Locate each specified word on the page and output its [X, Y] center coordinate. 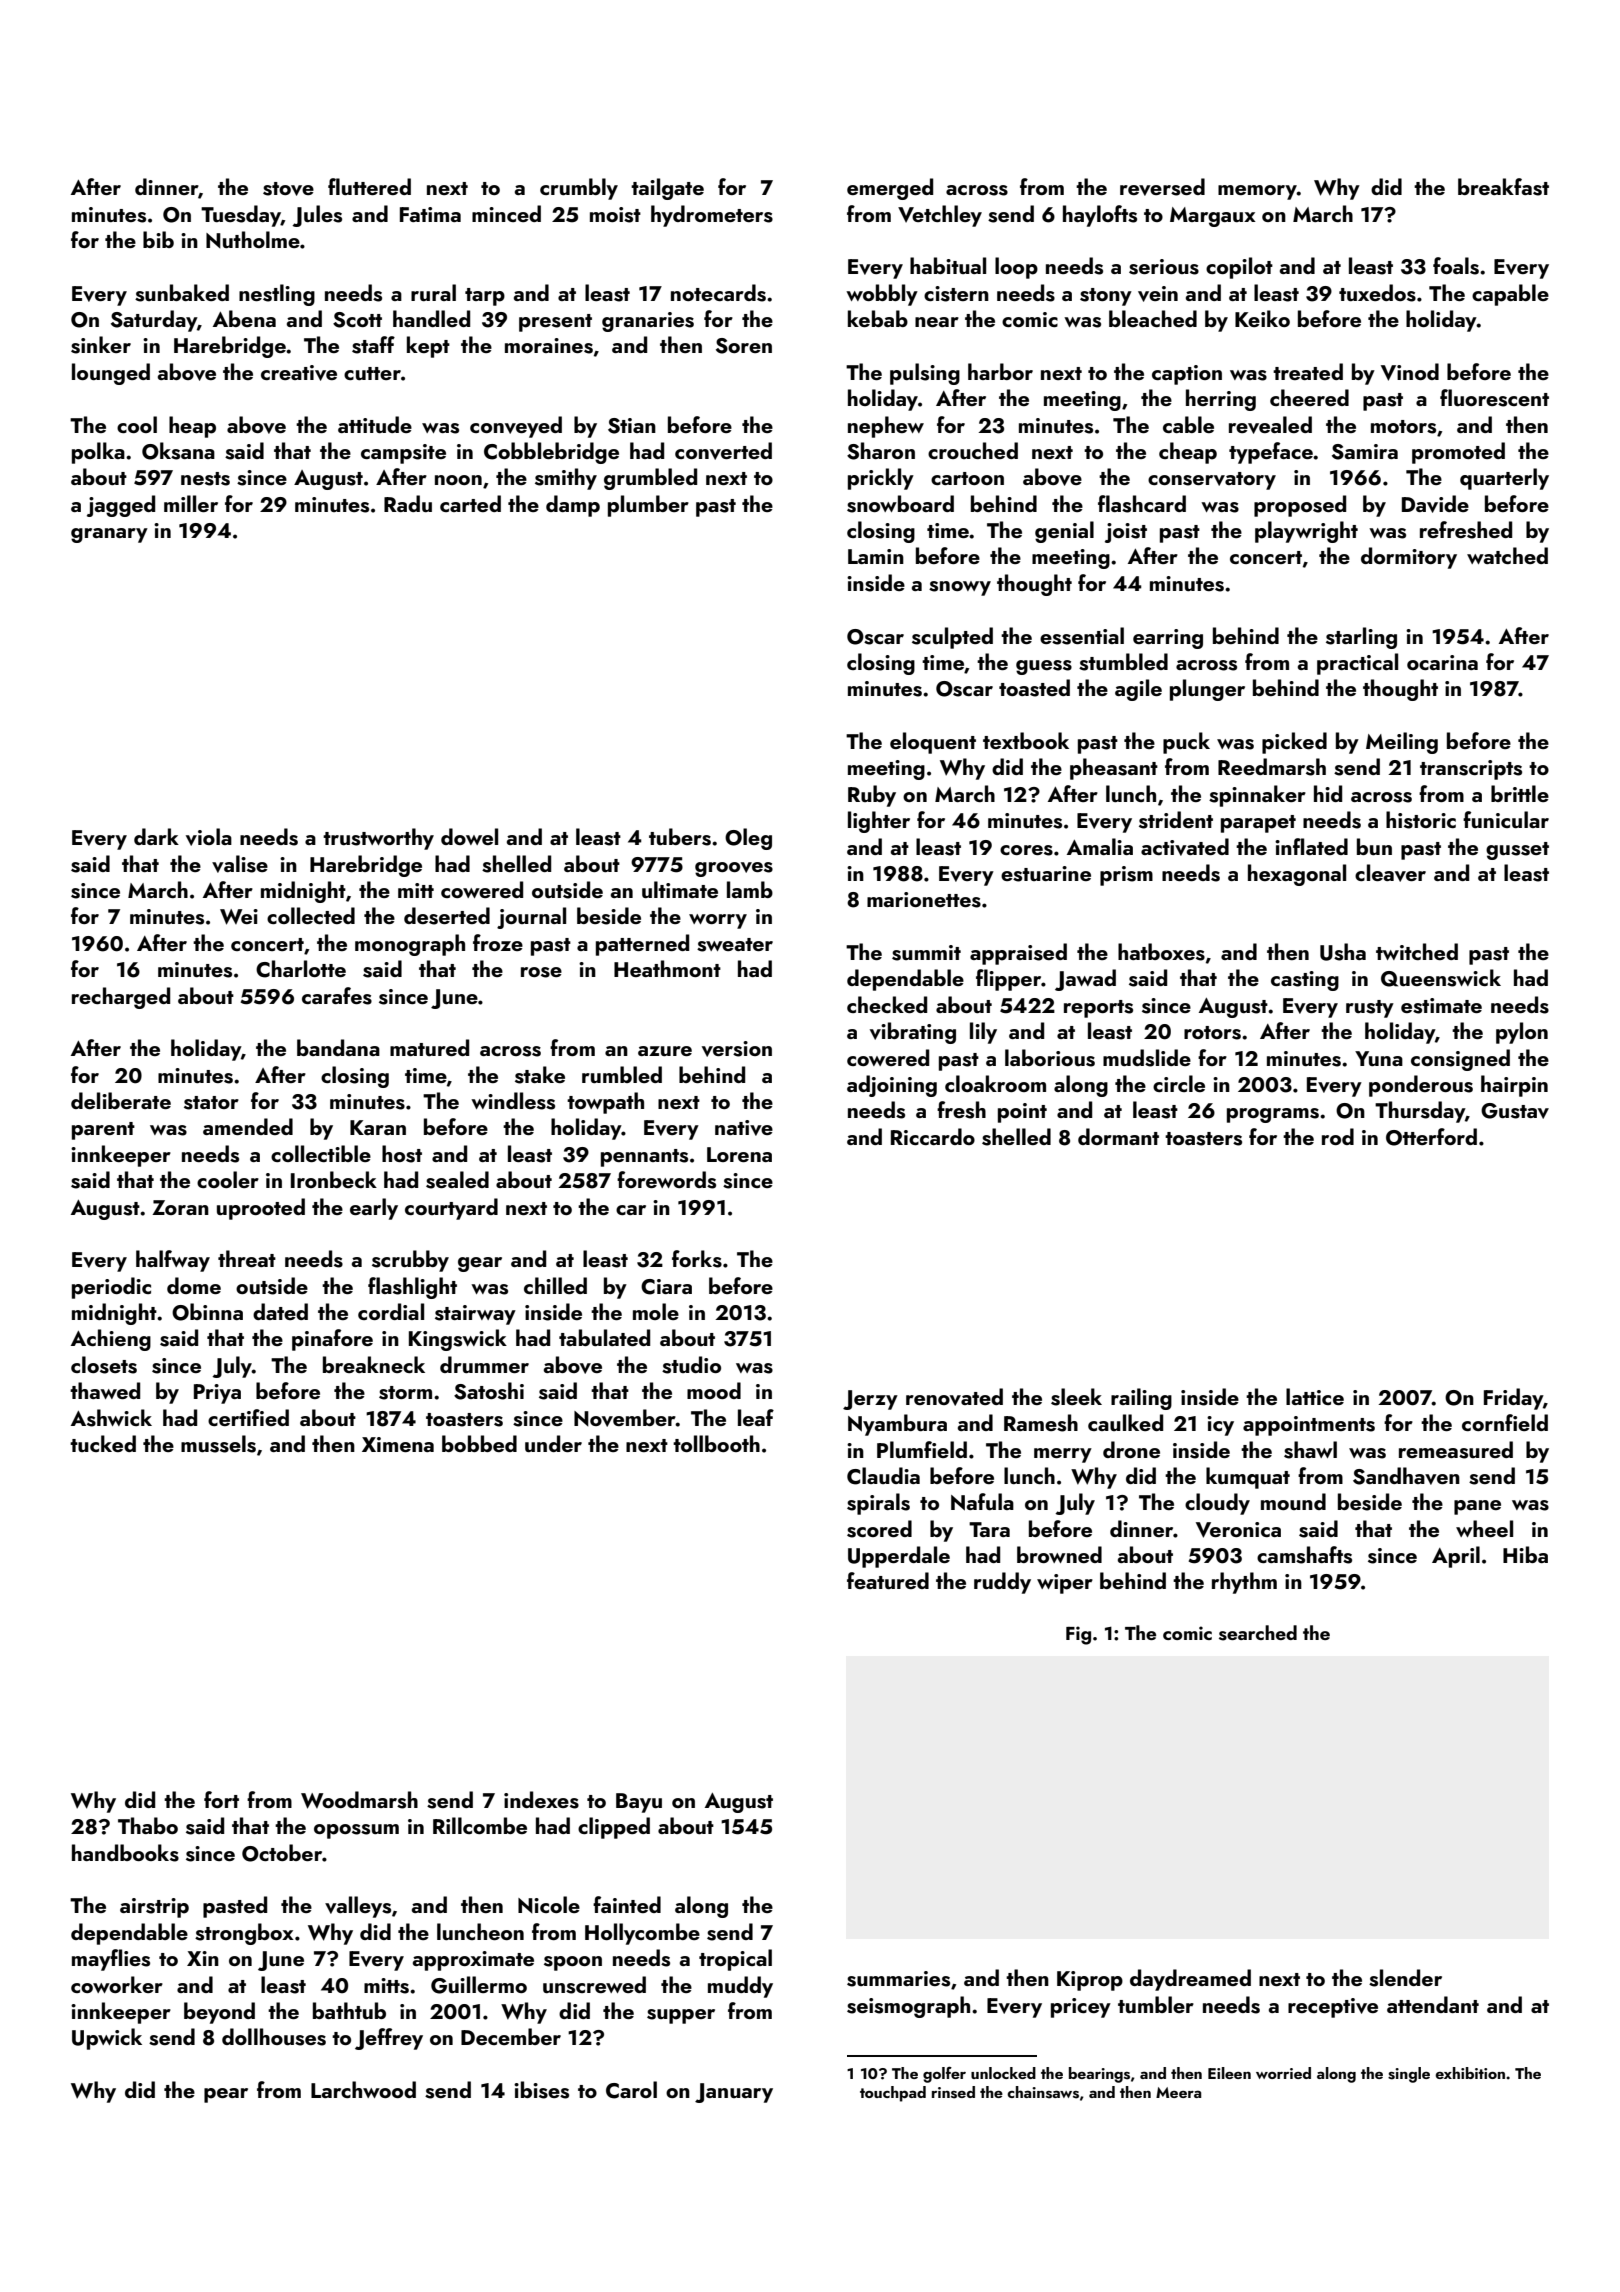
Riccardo [933, 1136]
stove [288, 189]
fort [221, 1799]
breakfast [1503, 187]
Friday [1513, 1399]
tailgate [667, 189]
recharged [121, 998]
